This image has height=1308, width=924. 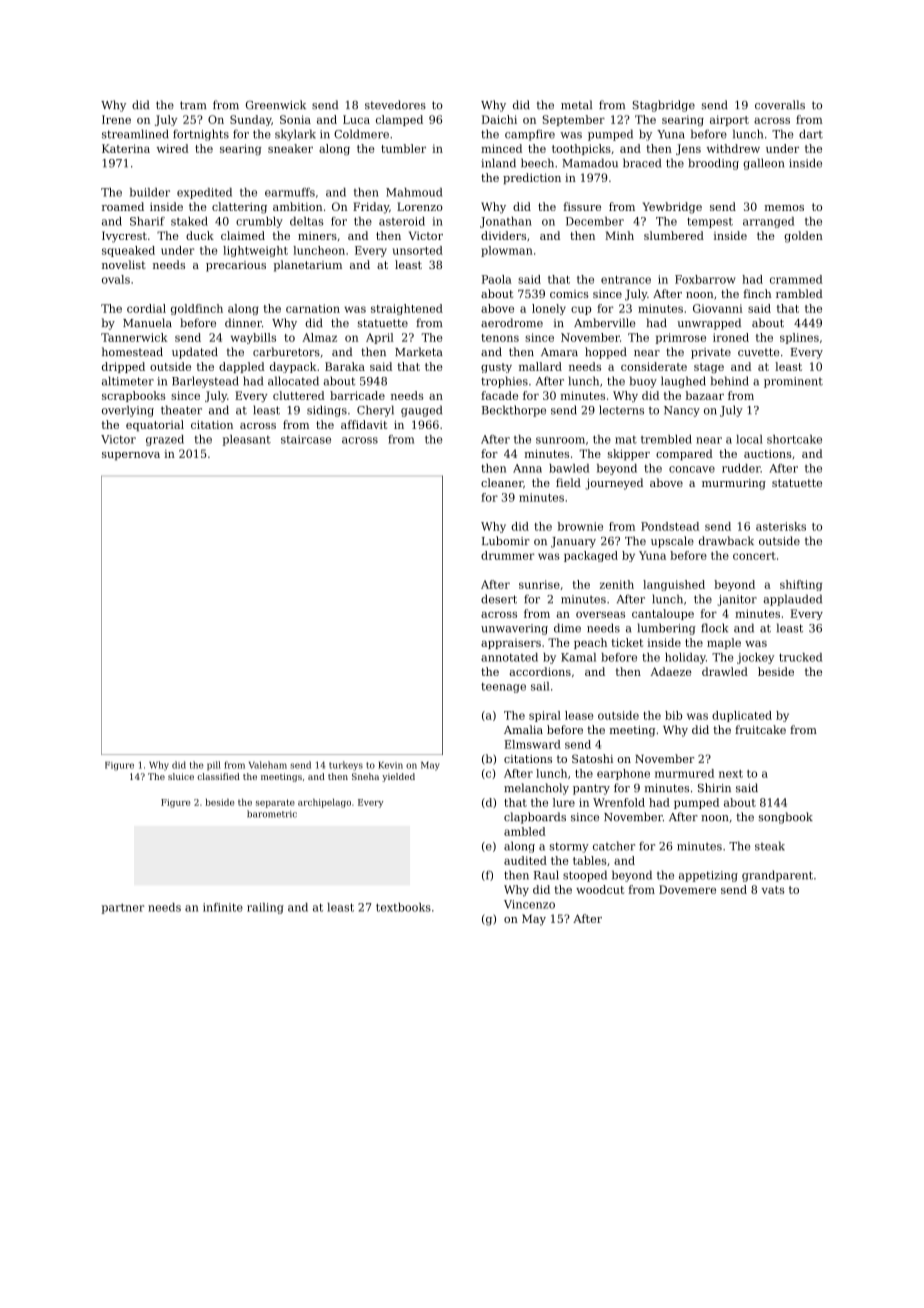 What do you see at coordinates (265, 908) in the image?
I see `railing` at bounding box center [265, 908].
